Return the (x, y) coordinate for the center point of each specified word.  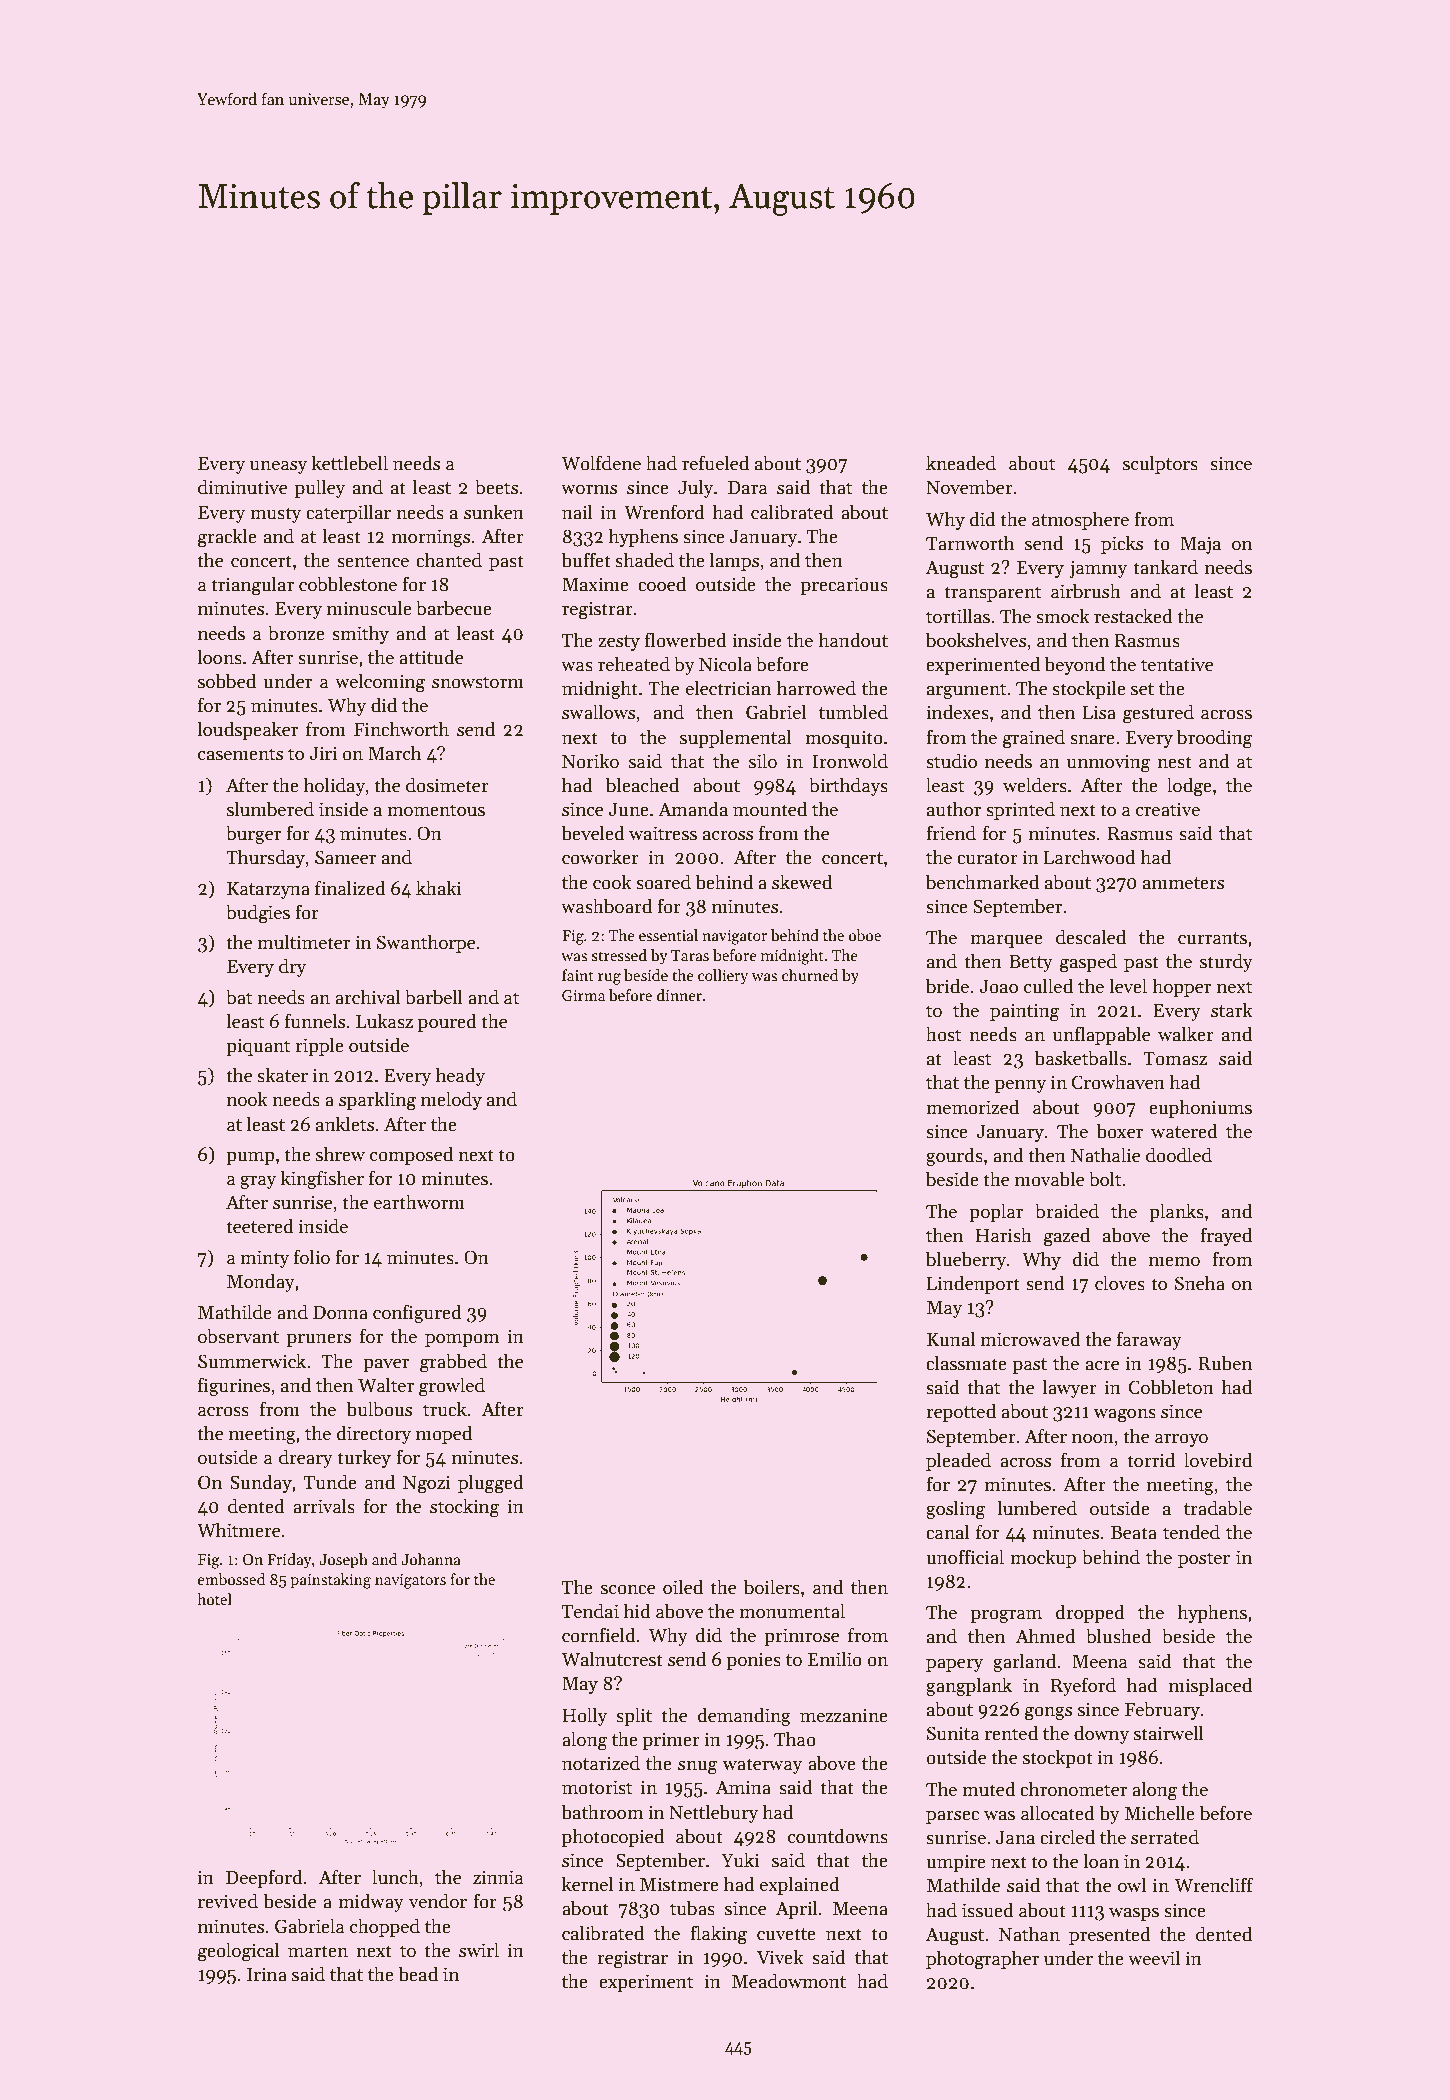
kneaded (961, 463)
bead (418, 1974)
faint (578, 975)
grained (1034, 739)
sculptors (1160, 464)
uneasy (278, 467)
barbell (434, 997)
